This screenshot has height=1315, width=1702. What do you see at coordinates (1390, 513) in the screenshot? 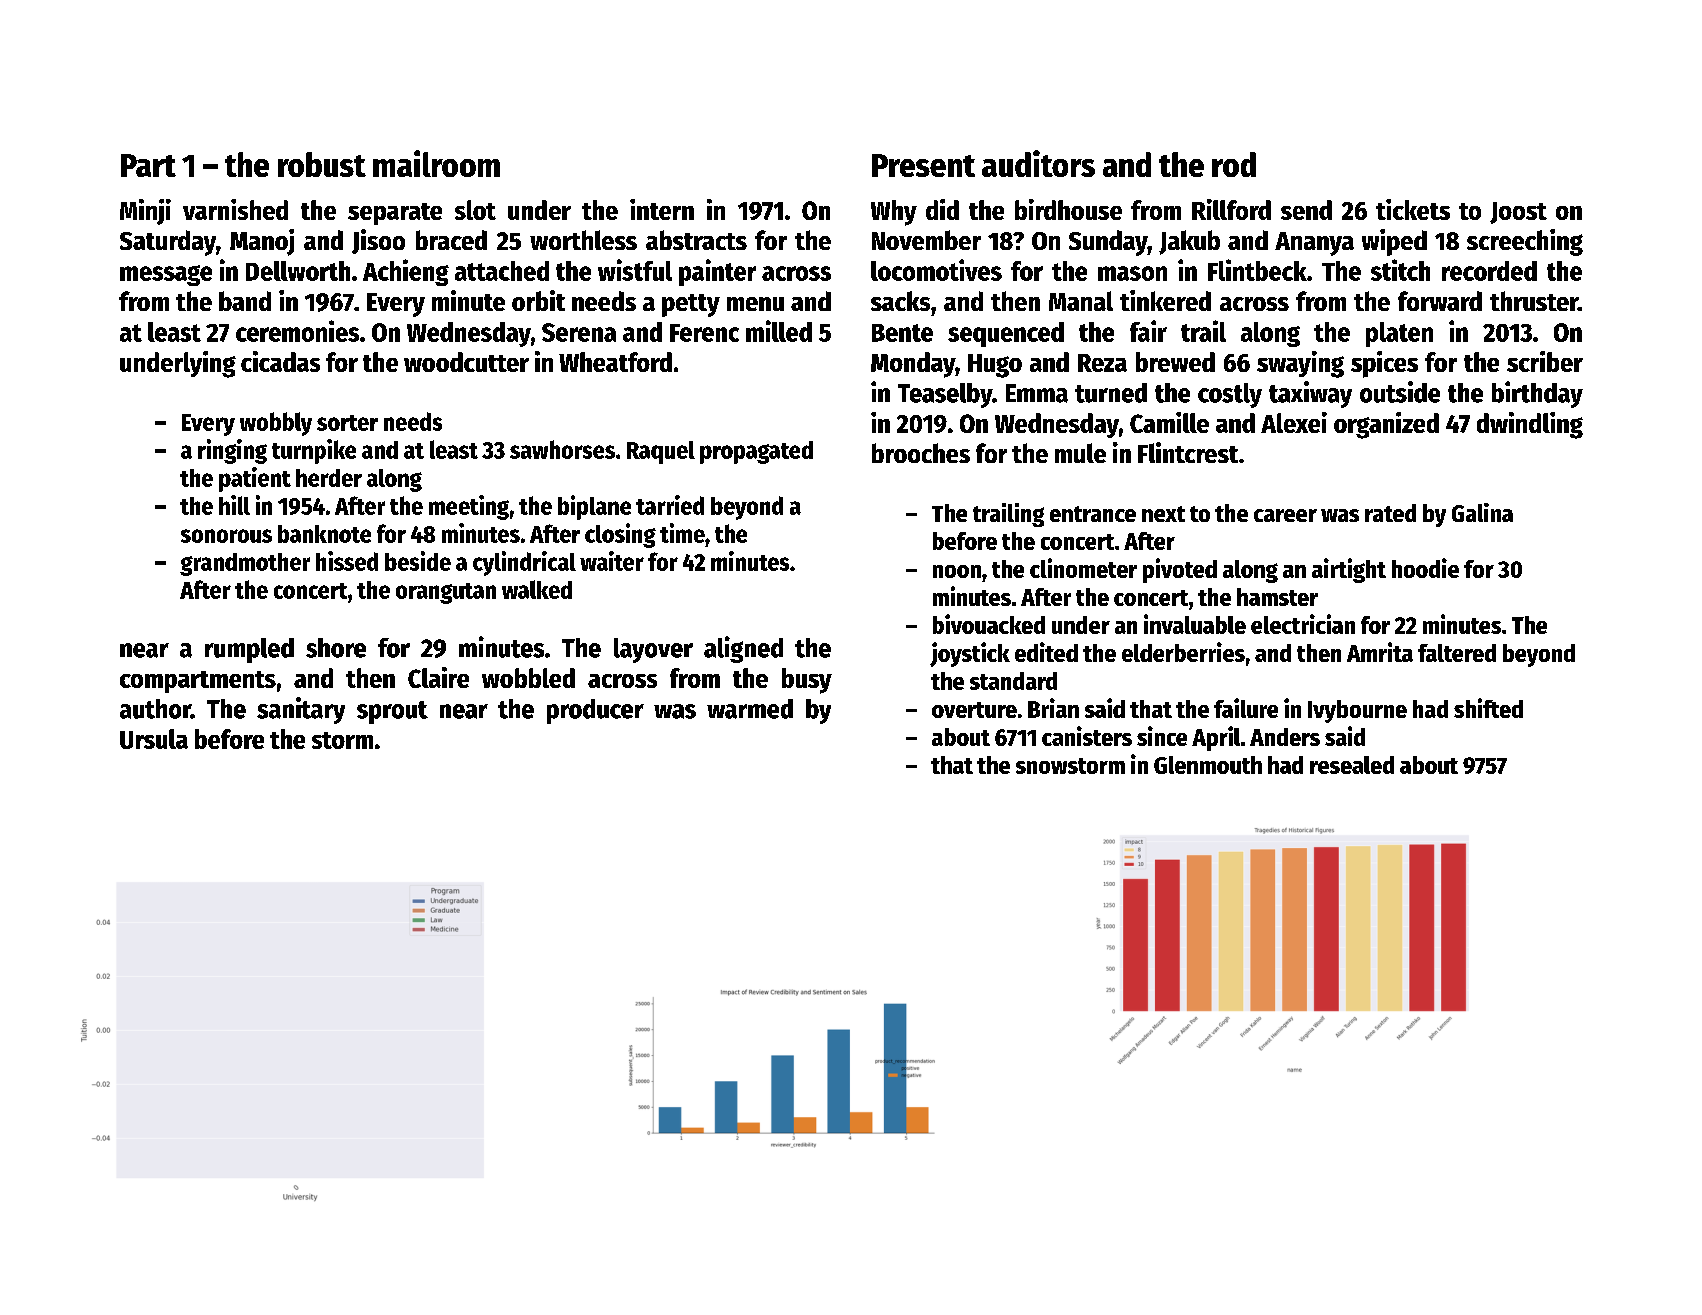
I see `rated` at bounding box center [1390, 513].
